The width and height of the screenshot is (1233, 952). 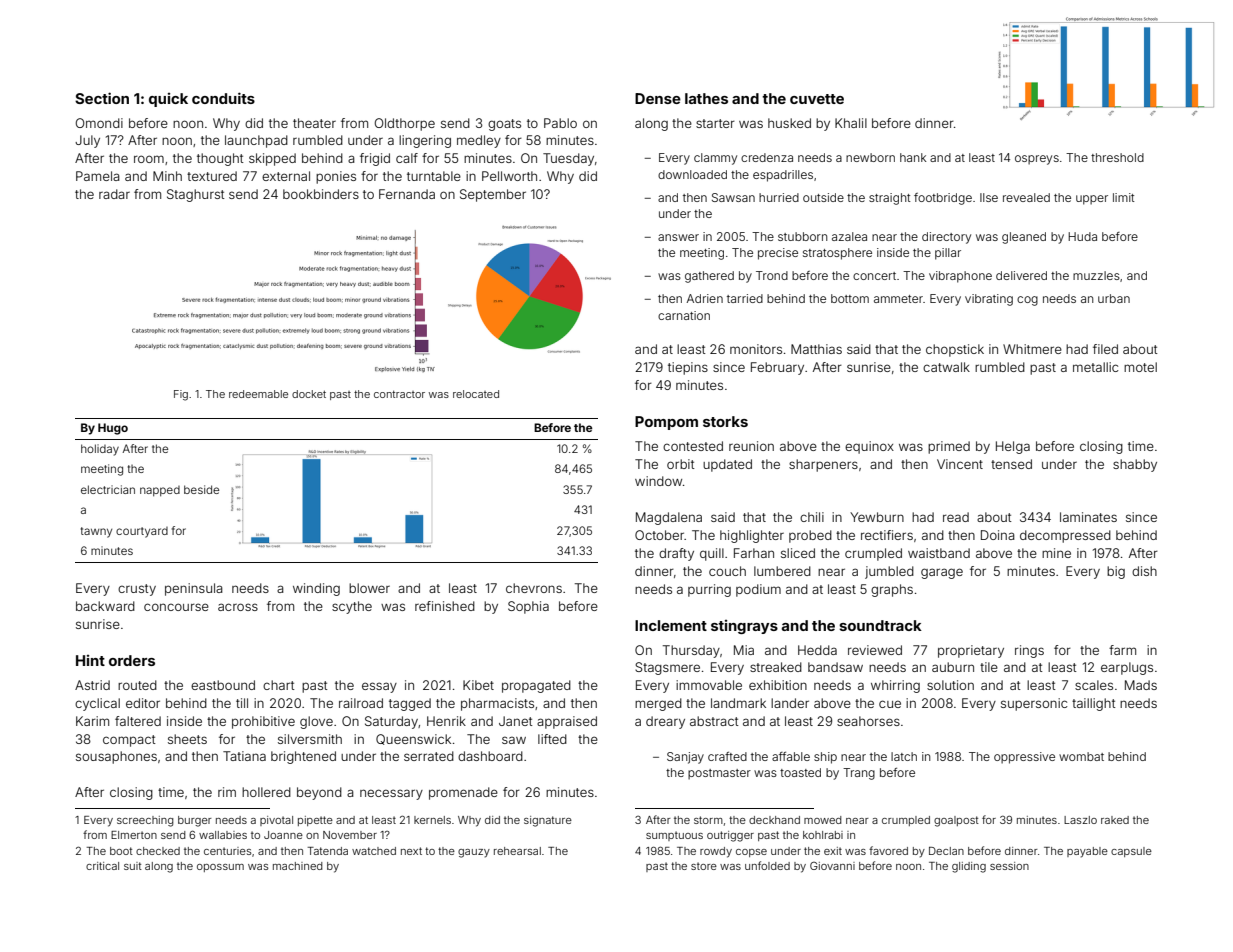 I want to click on merged, so click(x=658, y=704).
